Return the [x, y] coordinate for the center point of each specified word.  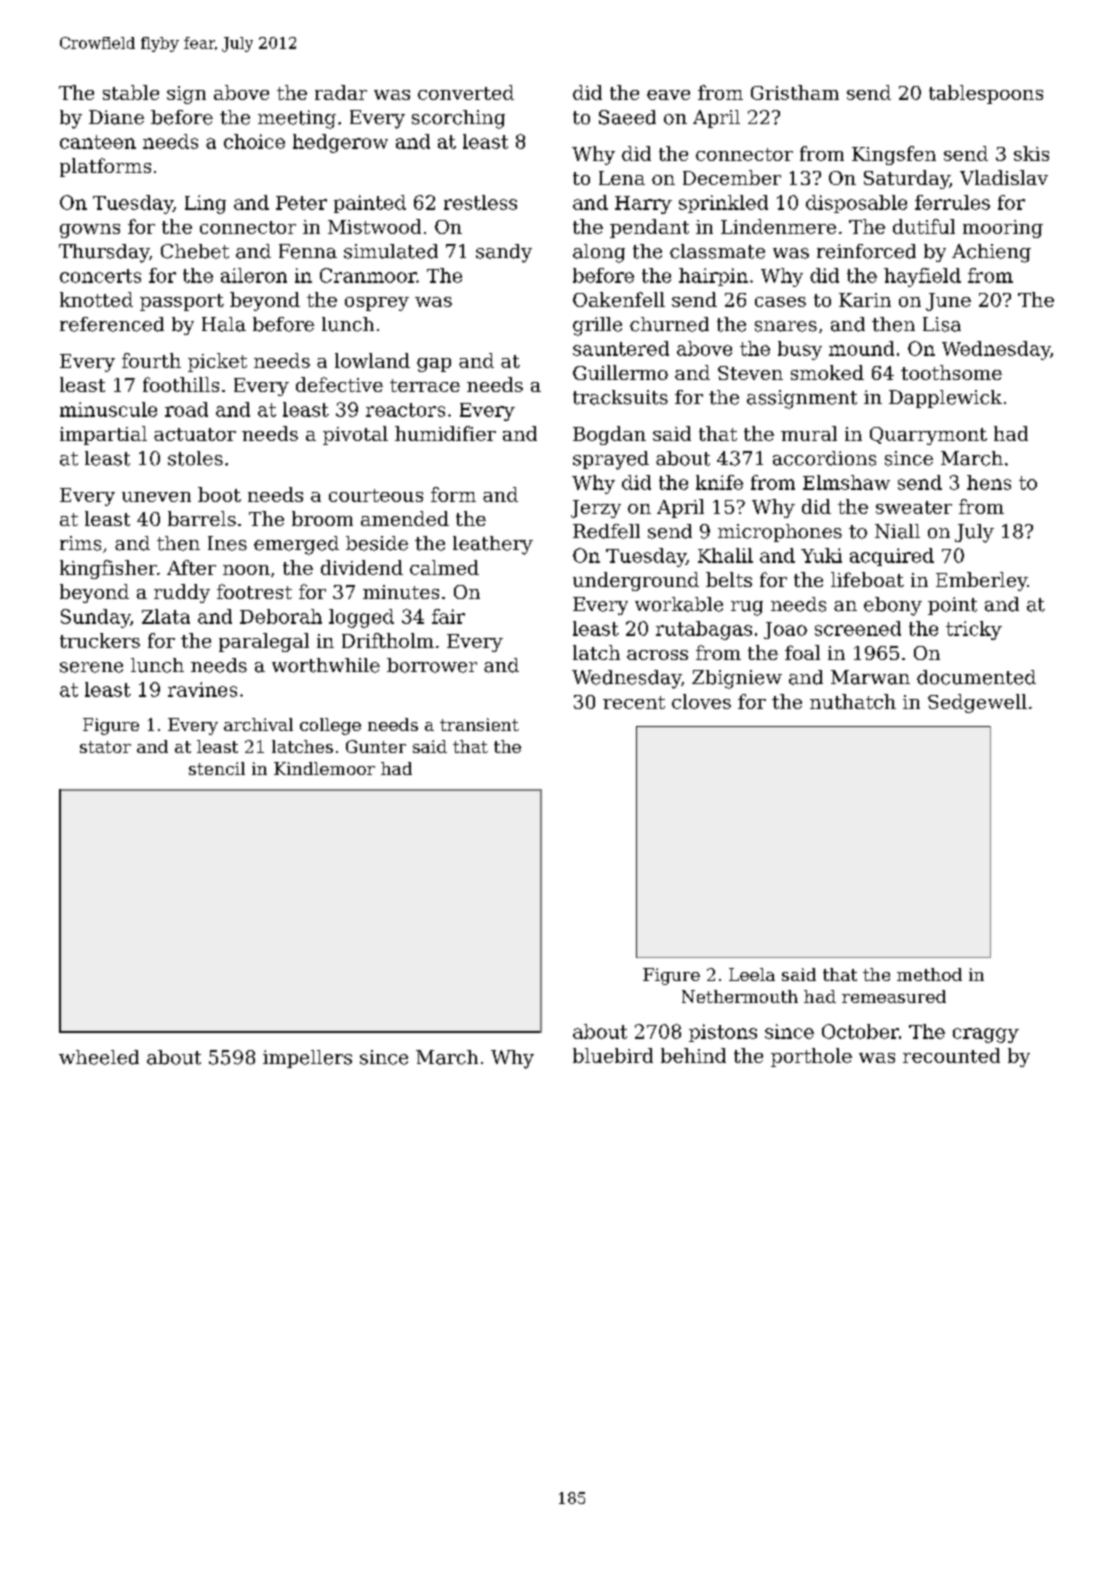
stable [131, 92]
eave [668, 95]
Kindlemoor [324, 768]
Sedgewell [977, 703]
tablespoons [986, 94]
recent [634, 702]
